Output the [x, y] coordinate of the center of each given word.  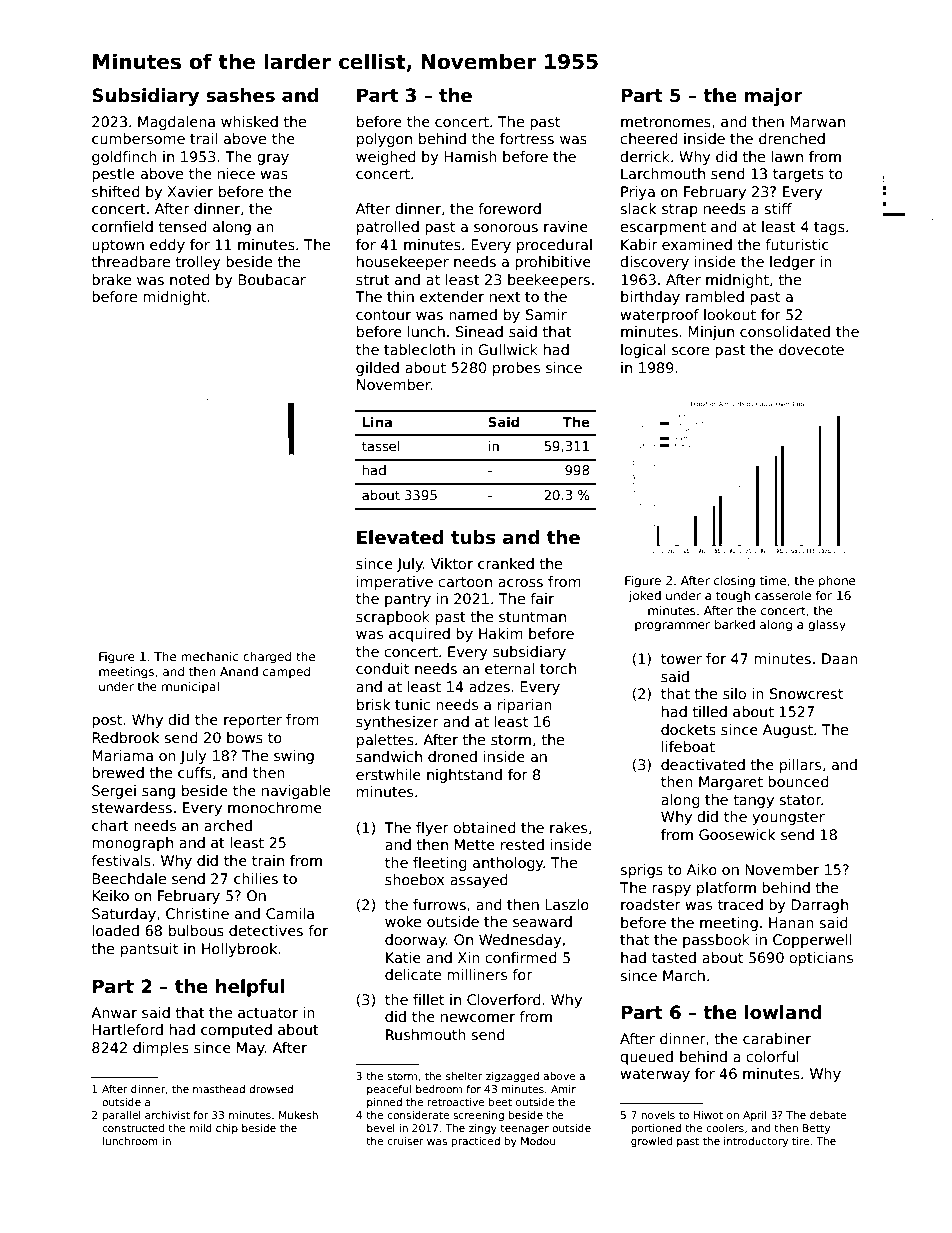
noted [190, 279]
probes [516, 369]
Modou [538, 1141]
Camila [290, 913]
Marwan [817, 121]
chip [227, 1129]
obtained [484, 827]
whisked [249, 121]
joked [645, 597]
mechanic [209, 656]
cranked [506, 563]
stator [800, 800]
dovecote [811, 349]
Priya [638, 193]
